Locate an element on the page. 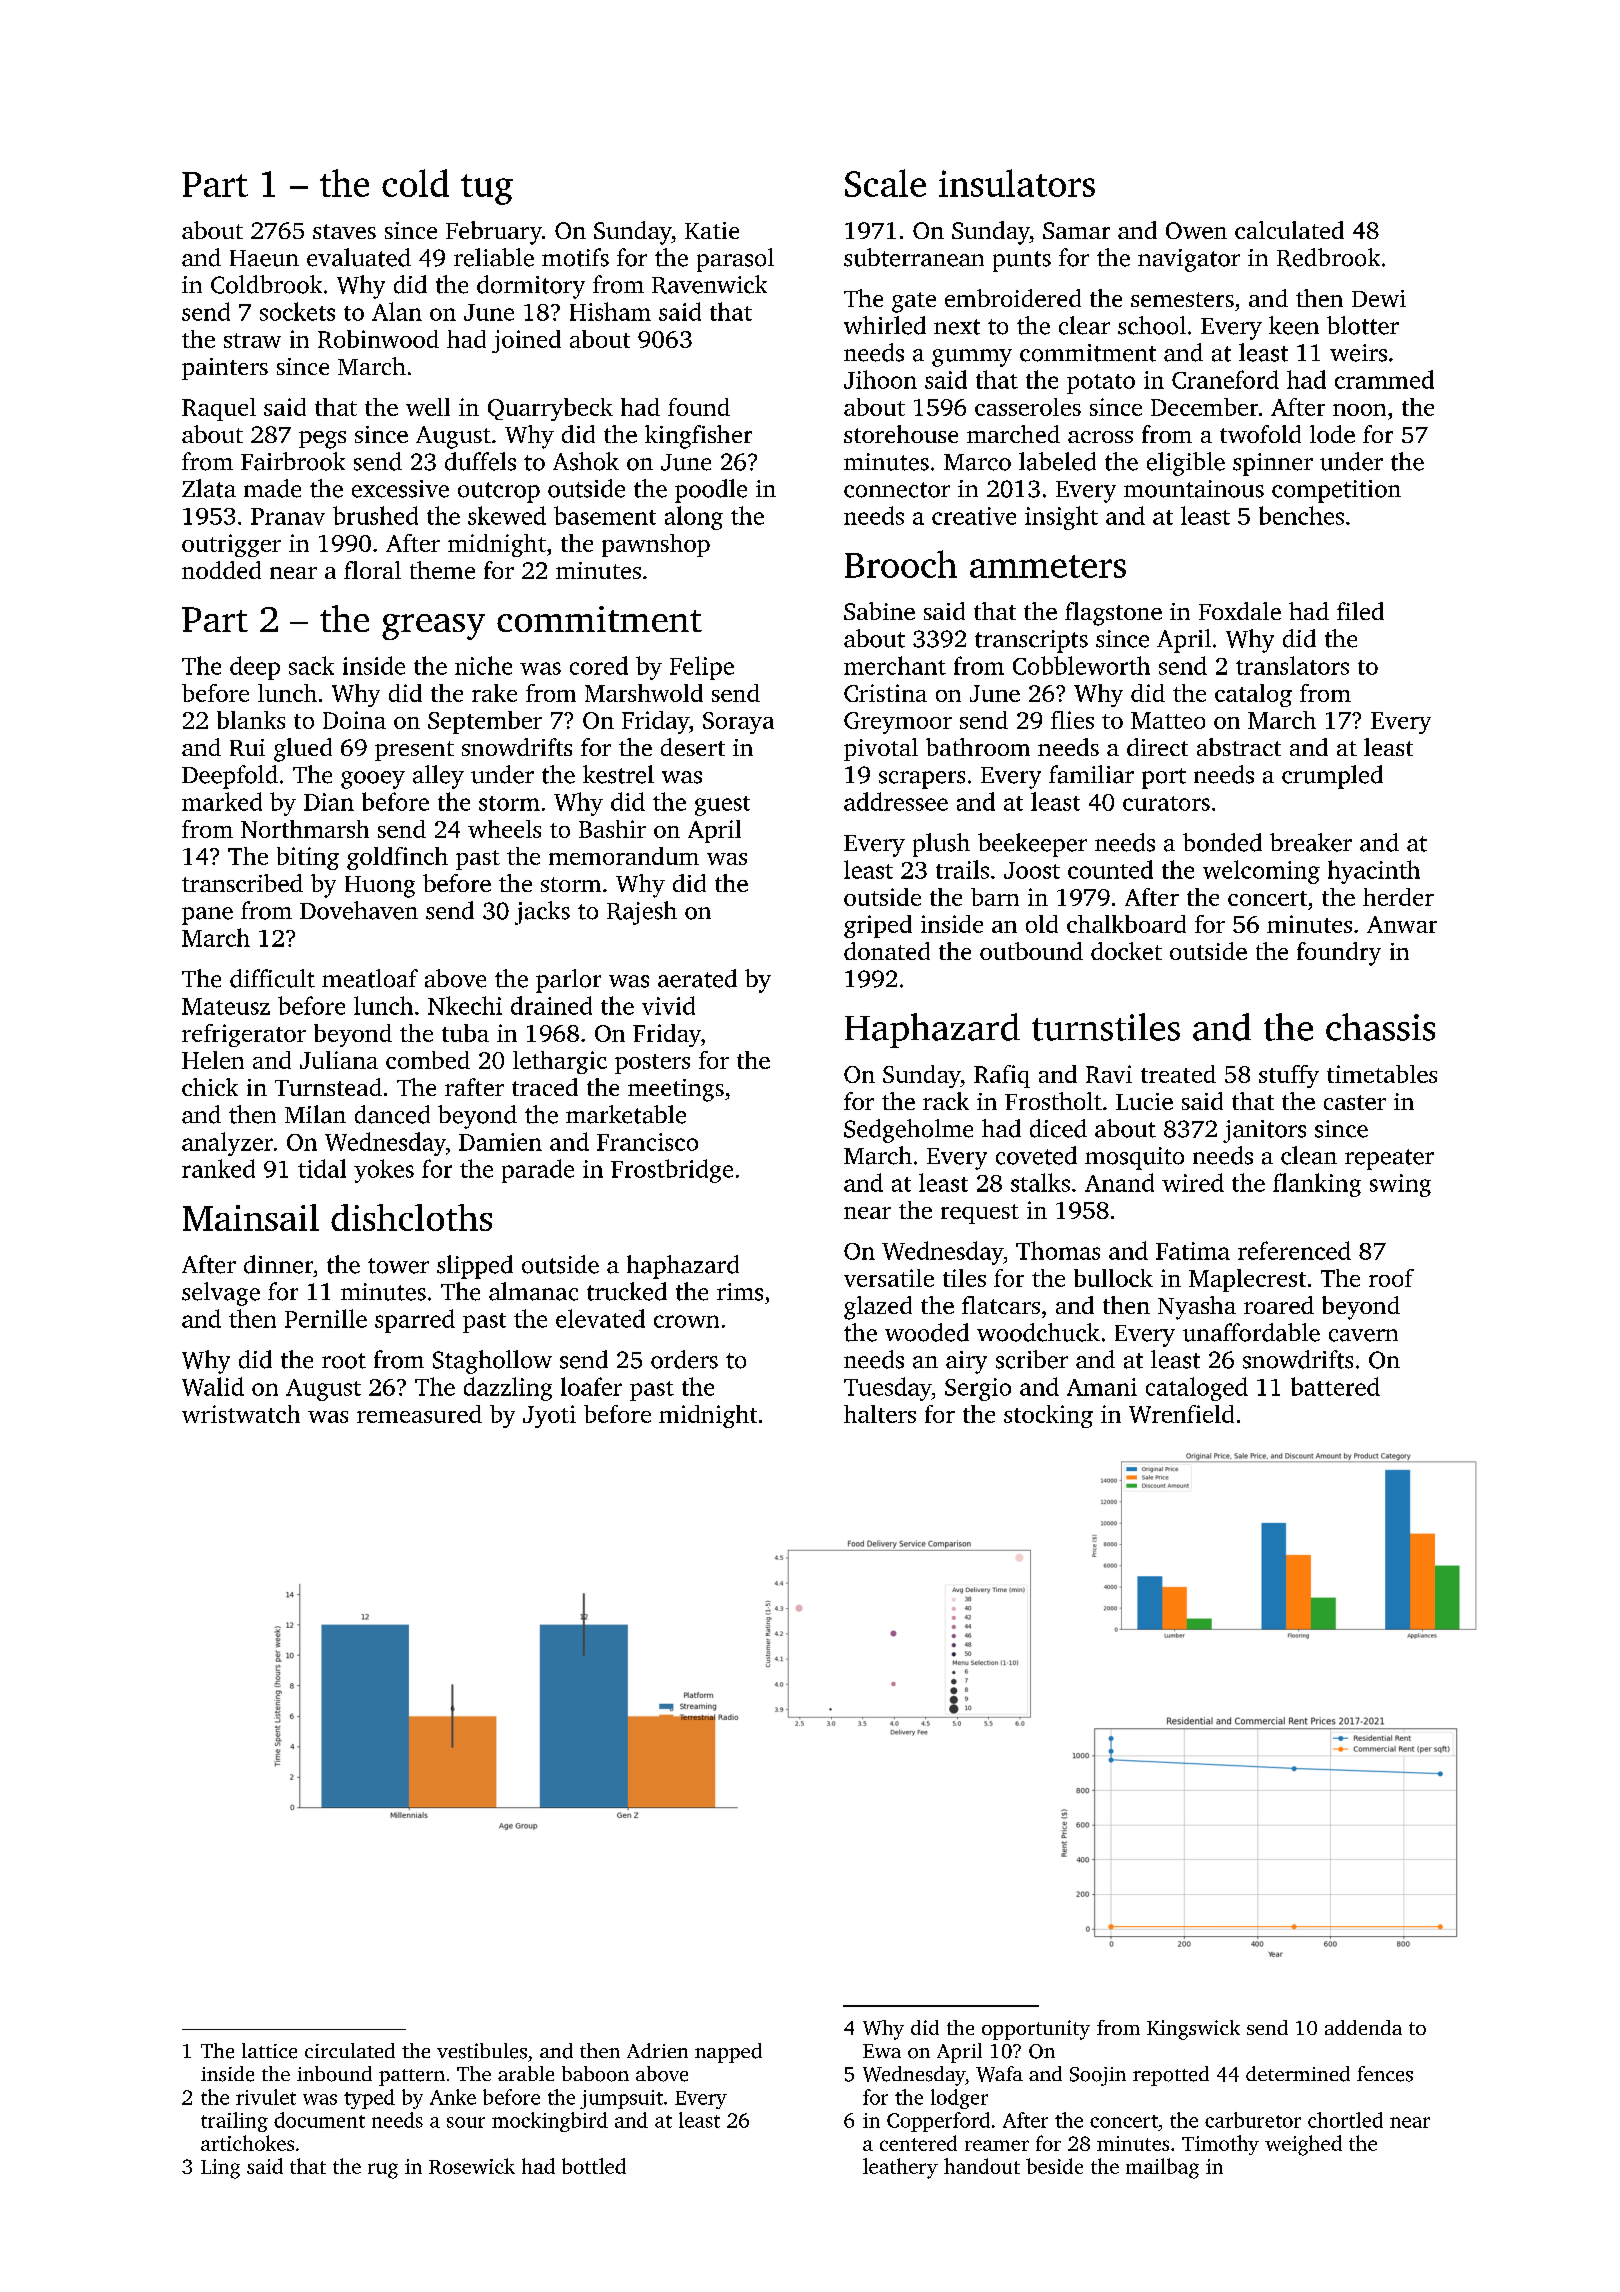 This image has height=2292, width=1620. insulators is located at coordinates (1017, 183).
